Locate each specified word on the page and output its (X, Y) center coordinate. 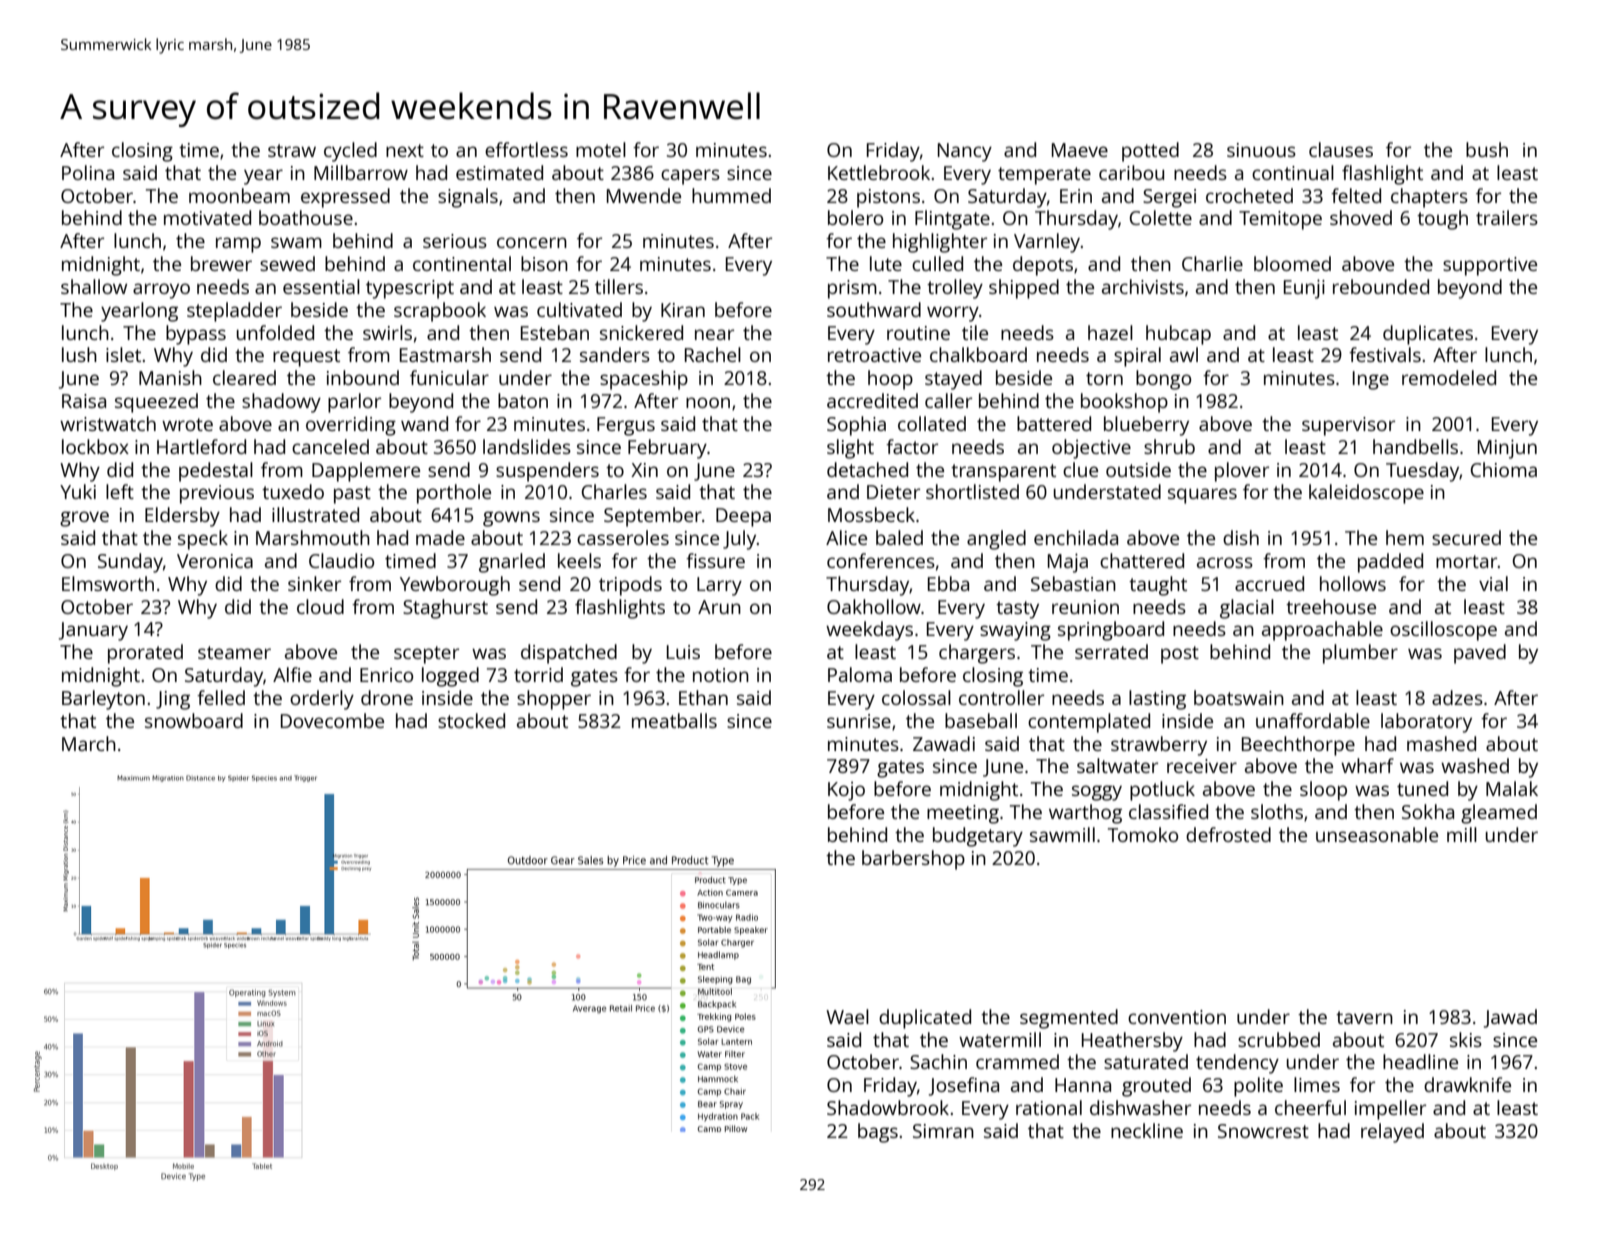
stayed (953, 380)
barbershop (913, 860)
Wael (847, 1016)
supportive (1490, 266)
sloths (1277, 811)
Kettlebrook (879, 172)
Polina (88, 172)
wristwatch (108, 423)
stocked (471, 720)
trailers (1507, 217)
